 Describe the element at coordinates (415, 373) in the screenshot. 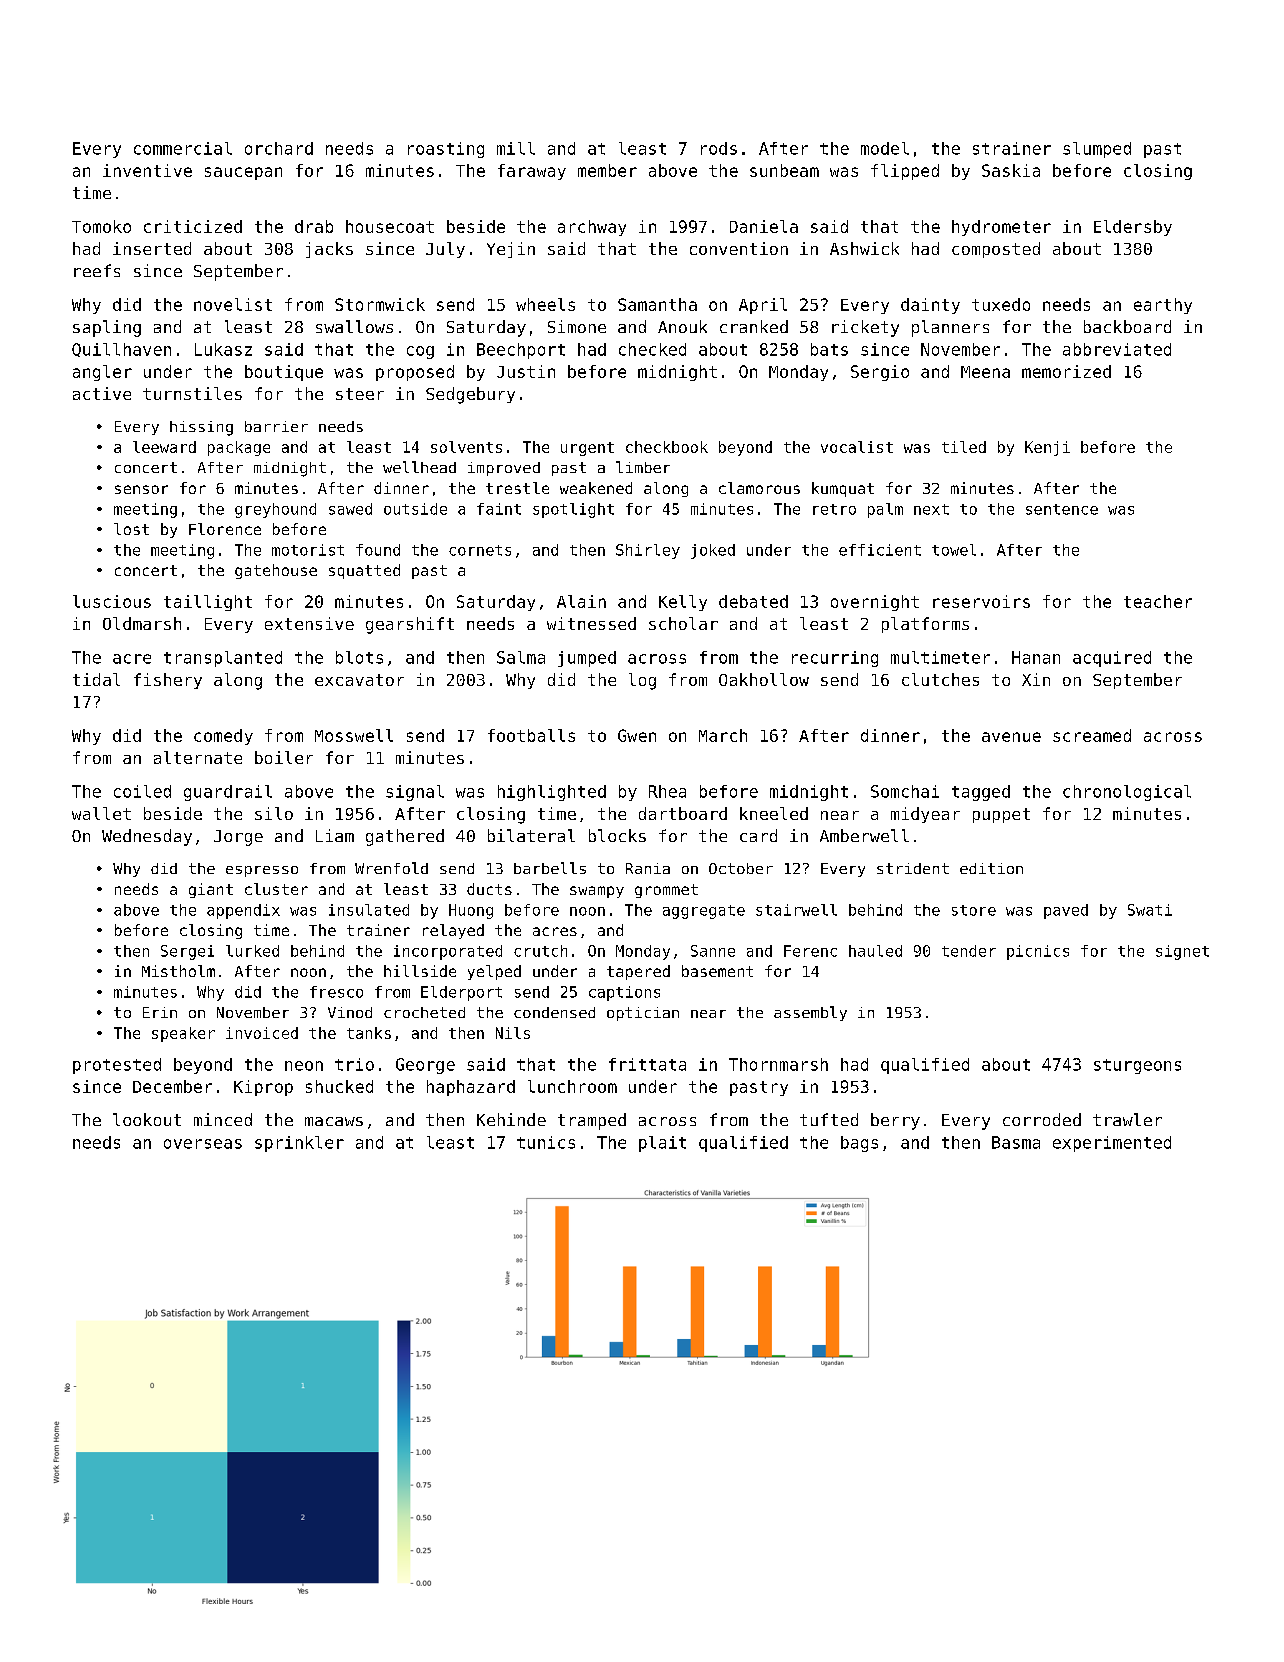

I see `proposed` at that location.
